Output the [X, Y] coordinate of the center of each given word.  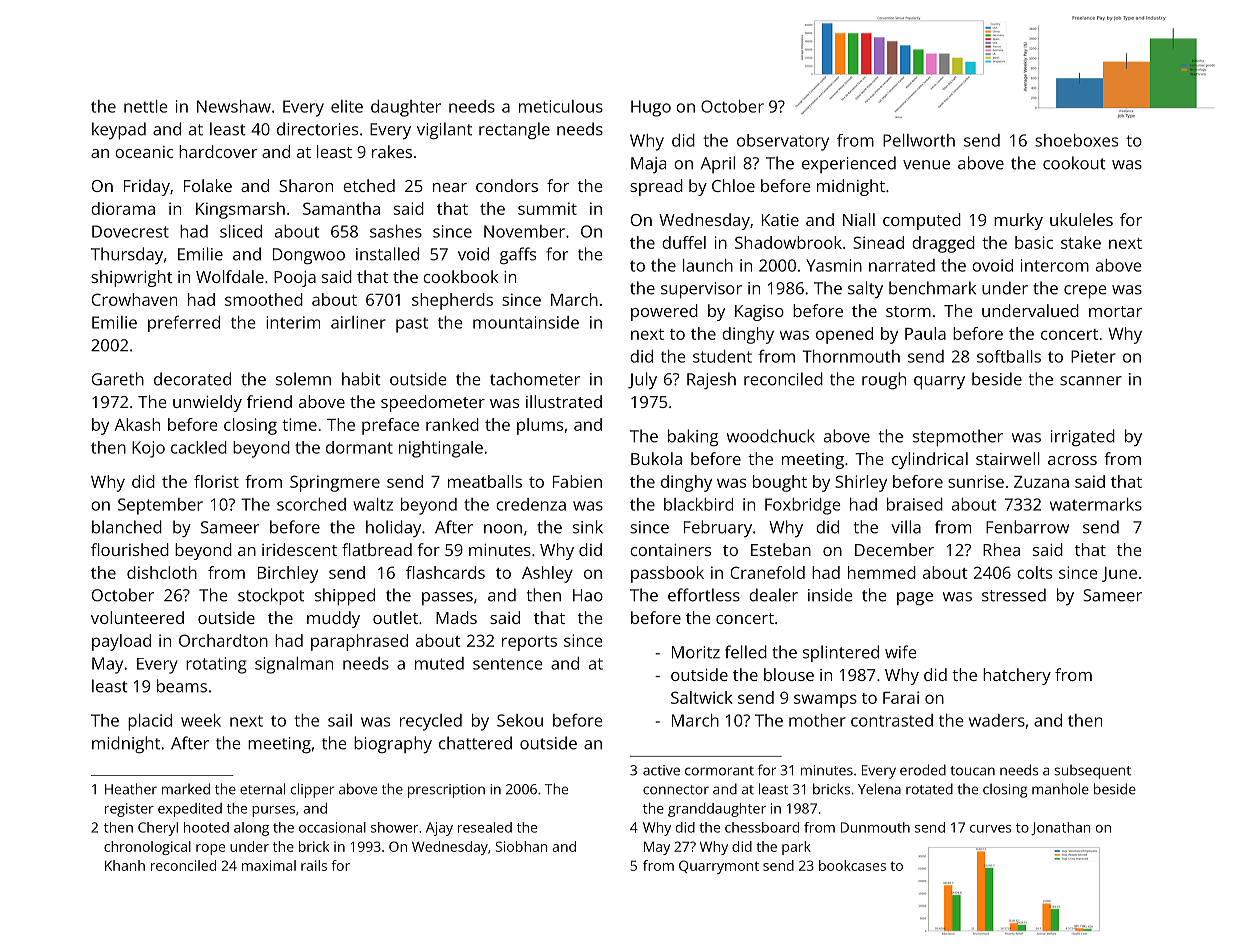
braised [915, 504]
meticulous [561, 106]
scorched [311, 504]
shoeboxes [1076, 140]
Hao [588, 595]
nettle [146, 106]
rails [314, 865]
